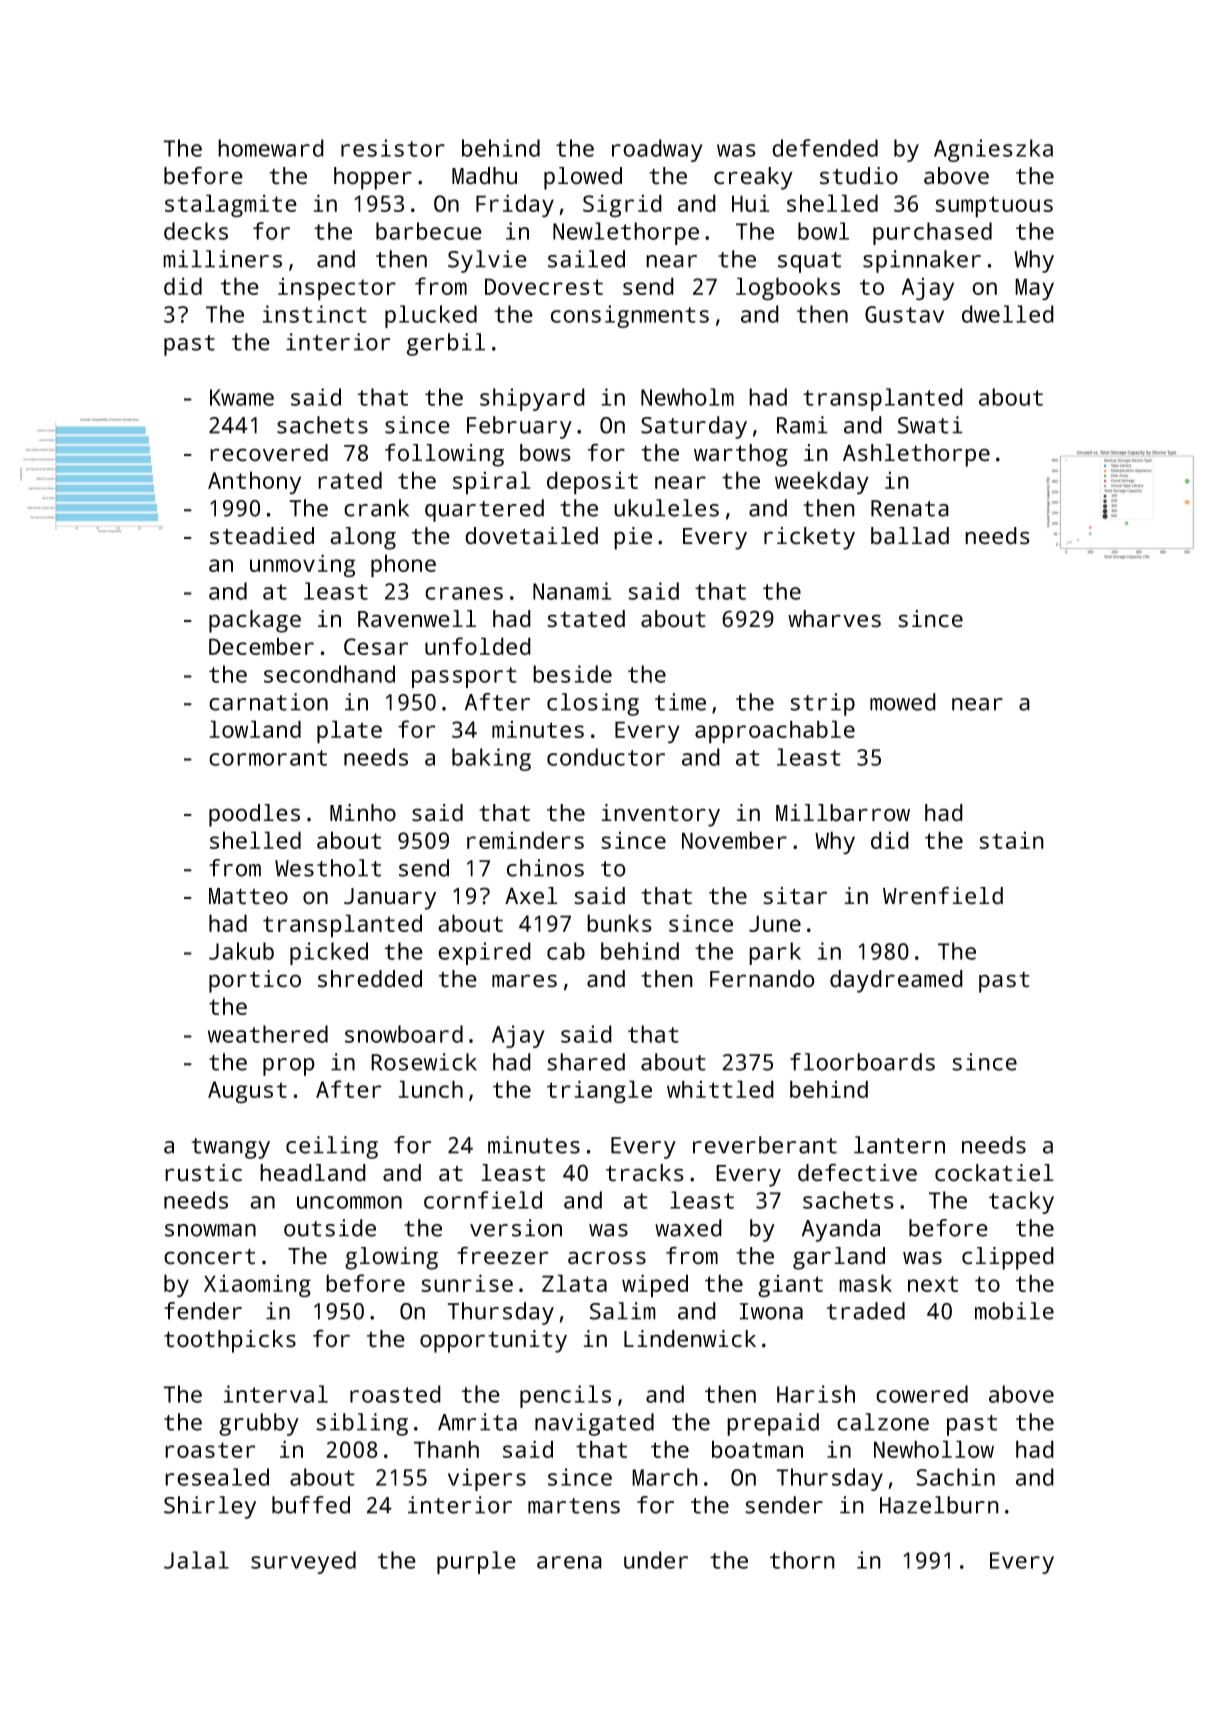 This screenshot has width=1218, height=1723. Describe the element at coordinates (825, 148) in the screenshot. I see `defended` at that location.
